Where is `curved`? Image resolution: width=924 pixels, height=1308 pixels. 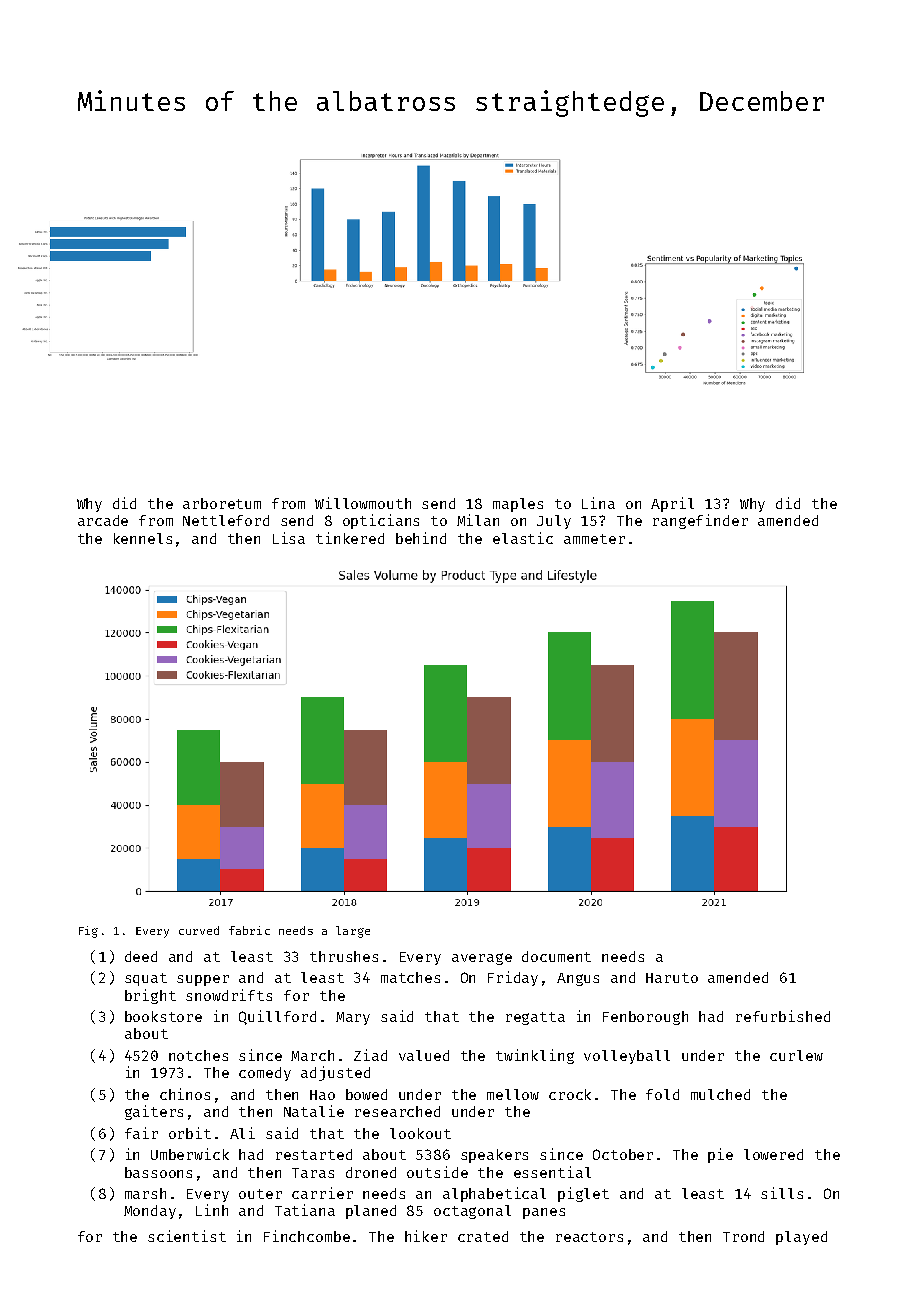 curved is located at coordinates (199, 930).
